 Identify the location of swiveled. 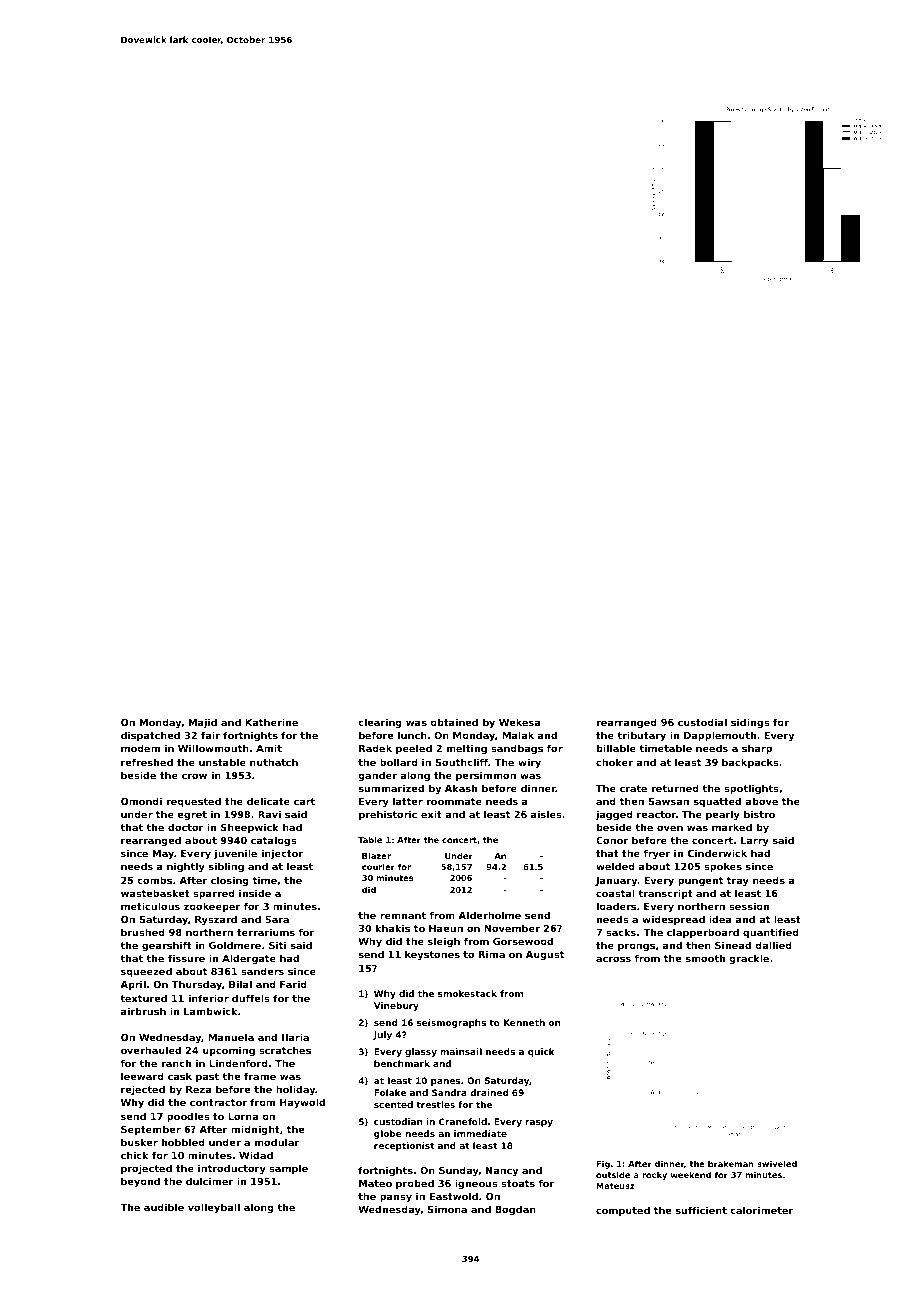
(777, 1163).
